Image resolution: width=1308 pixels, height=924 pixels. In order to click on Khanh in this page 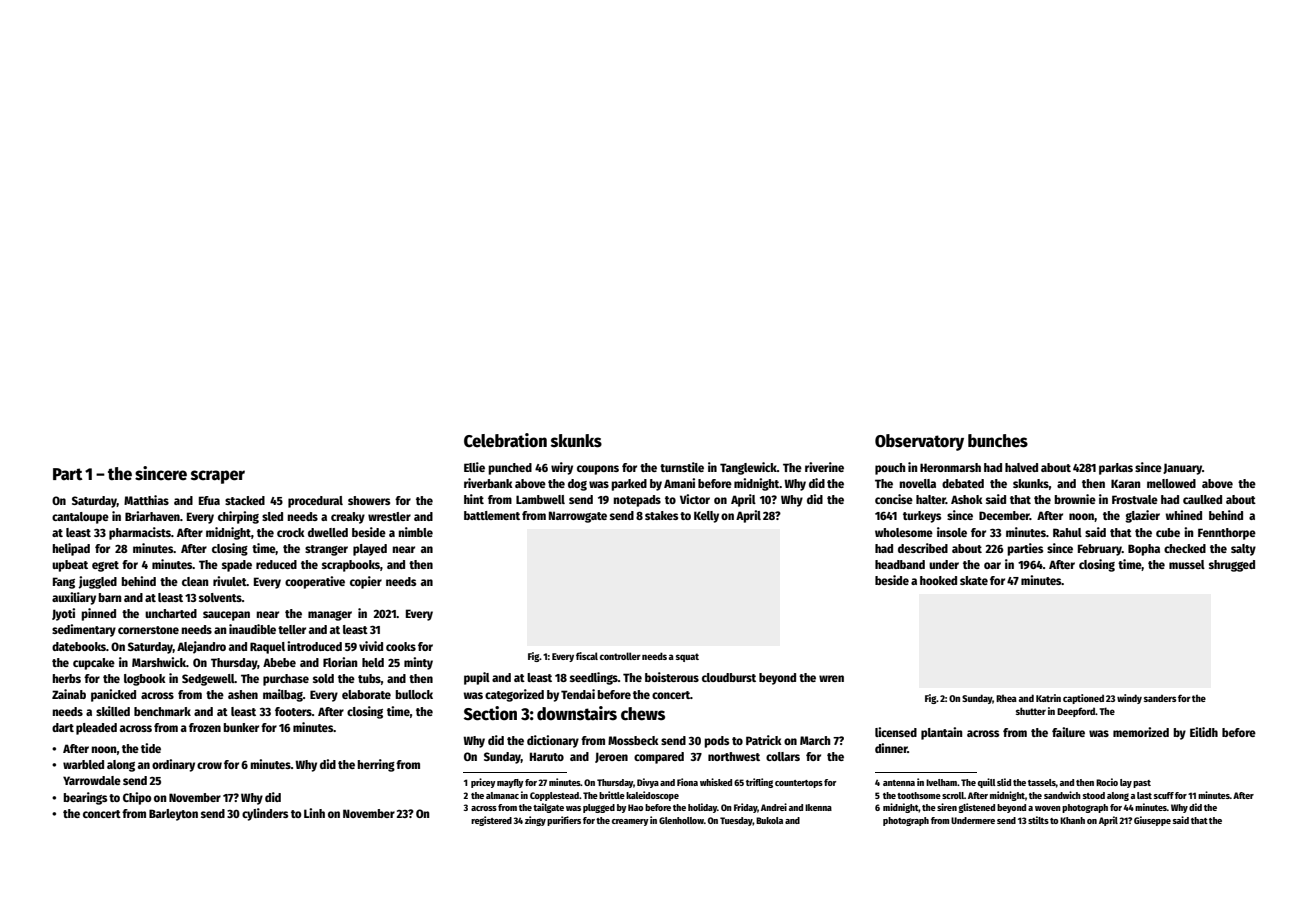, I will do `click(1072, 820)`.
